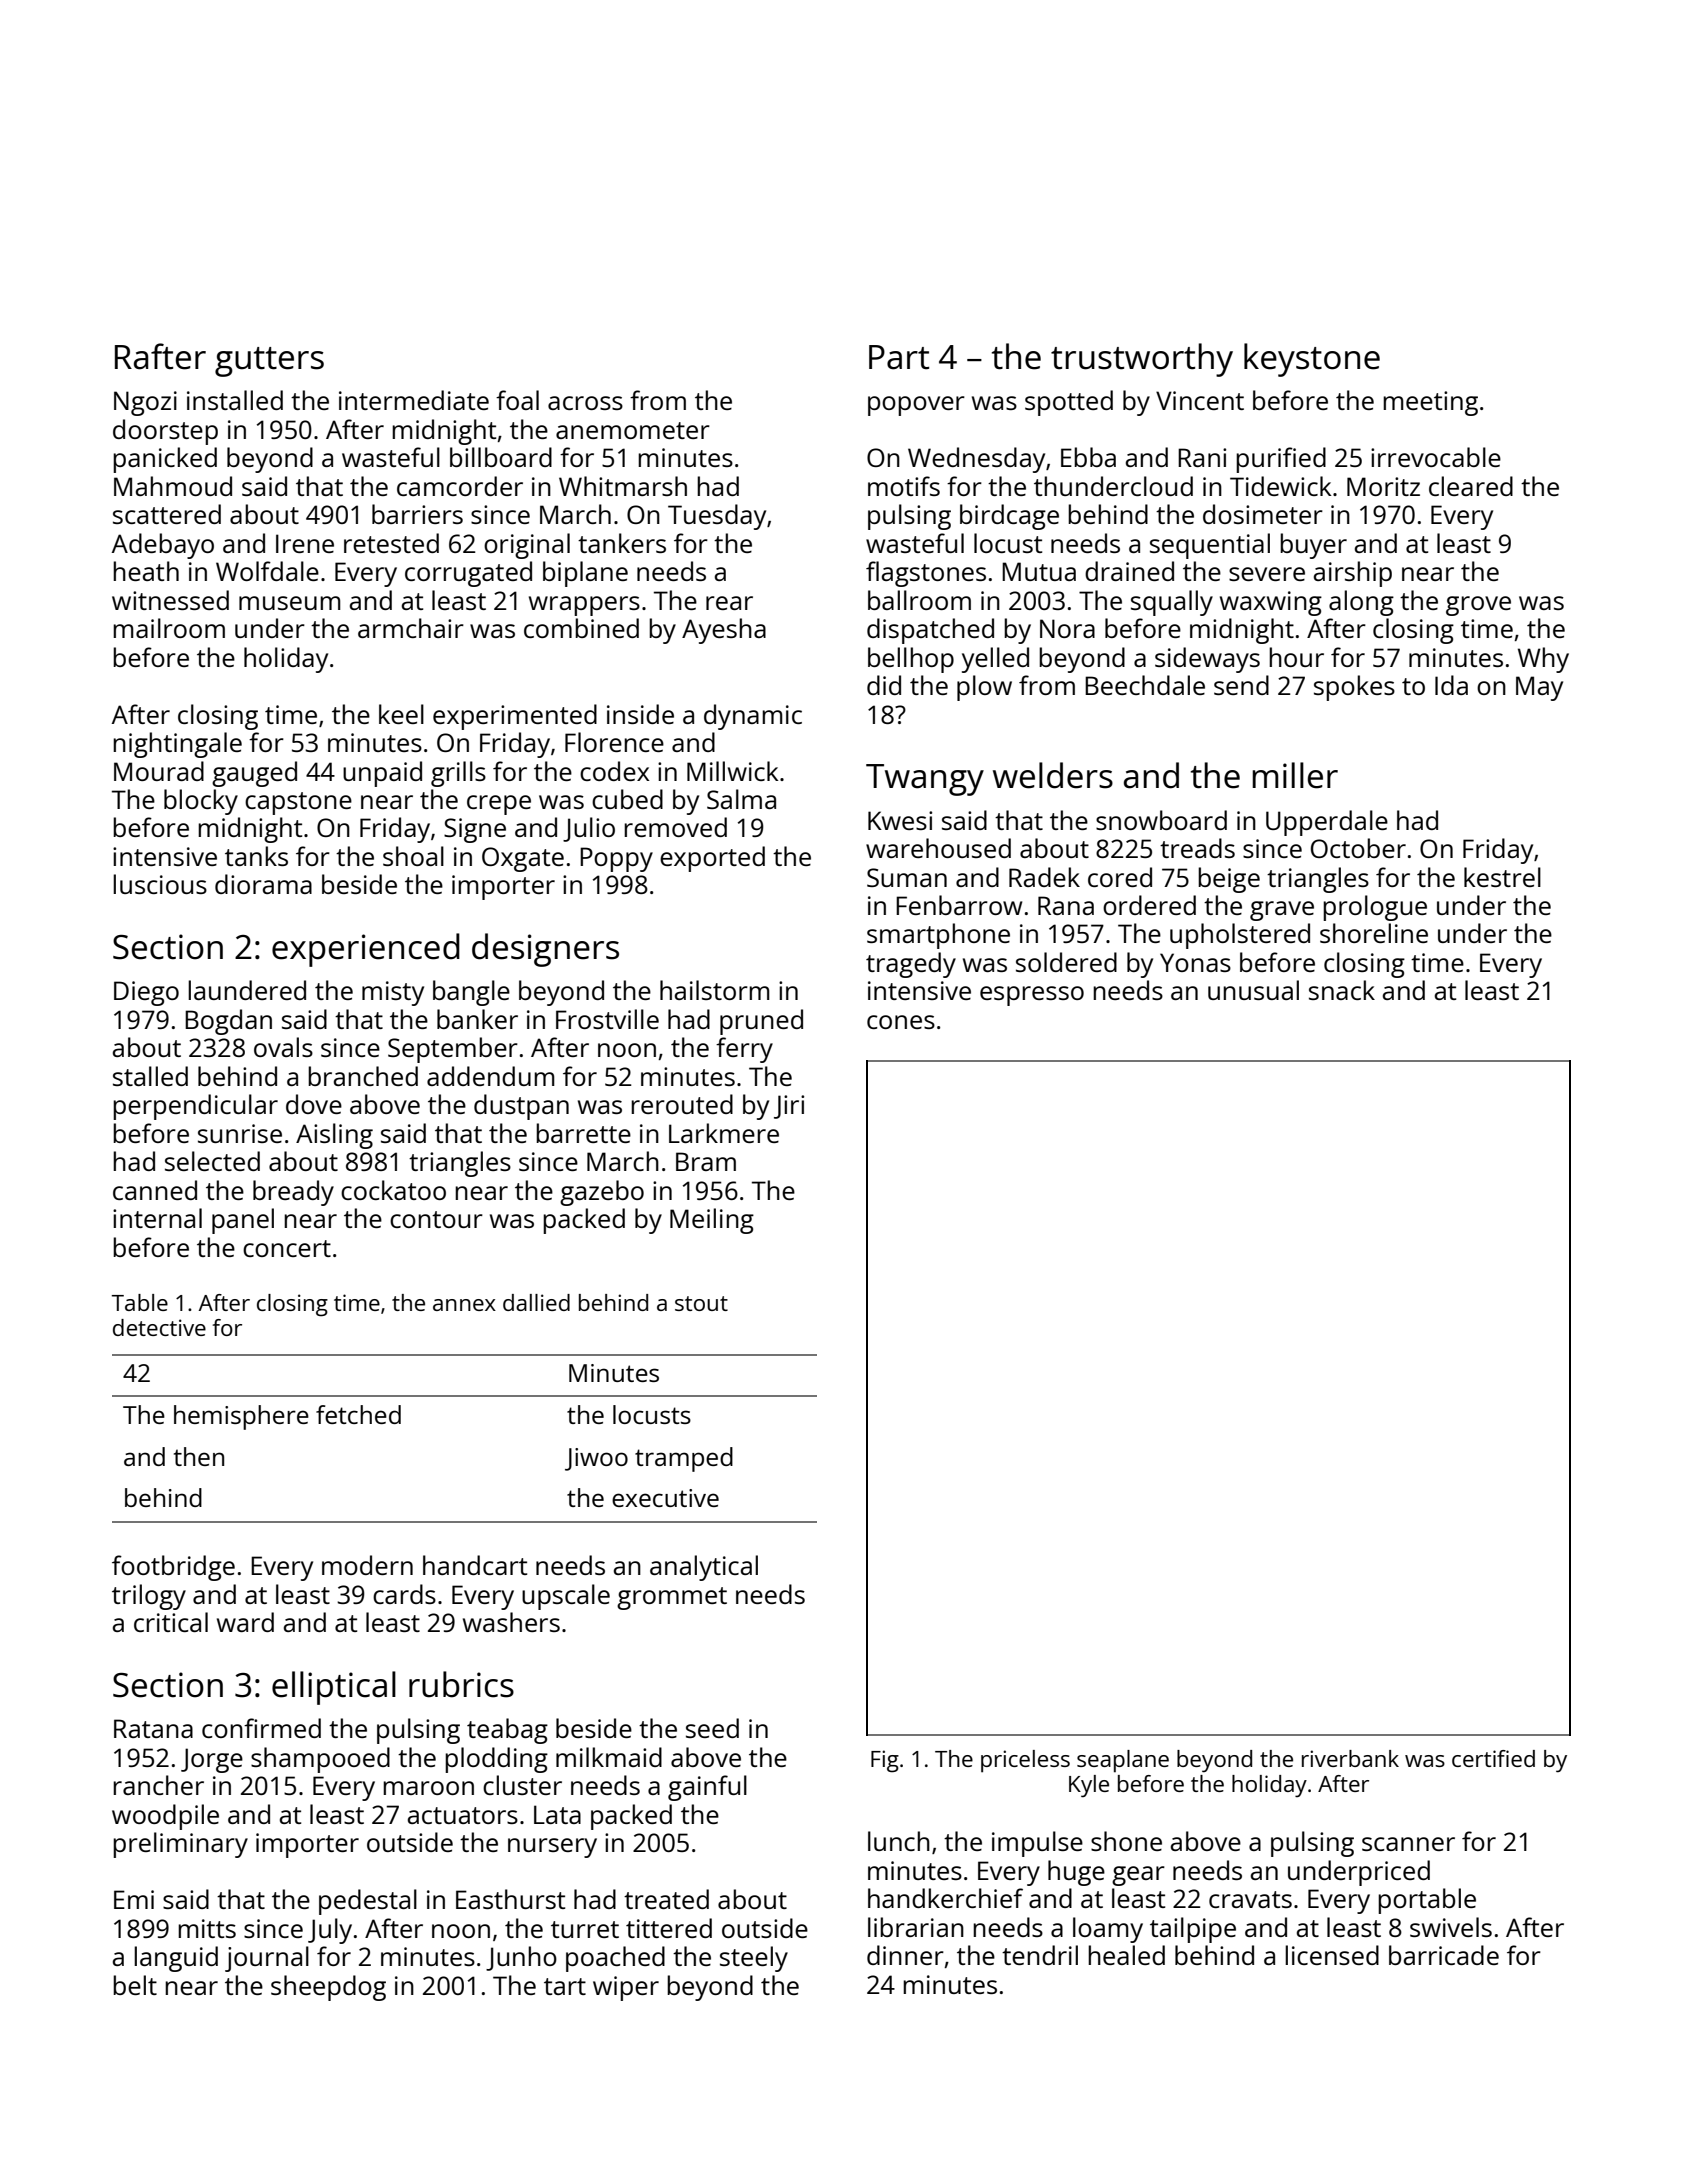 This page has width=1683, height=2178. What do you see at coordinates (1253, 990) in the page?
I see `unusual` at bounding box center [1253, 990].
